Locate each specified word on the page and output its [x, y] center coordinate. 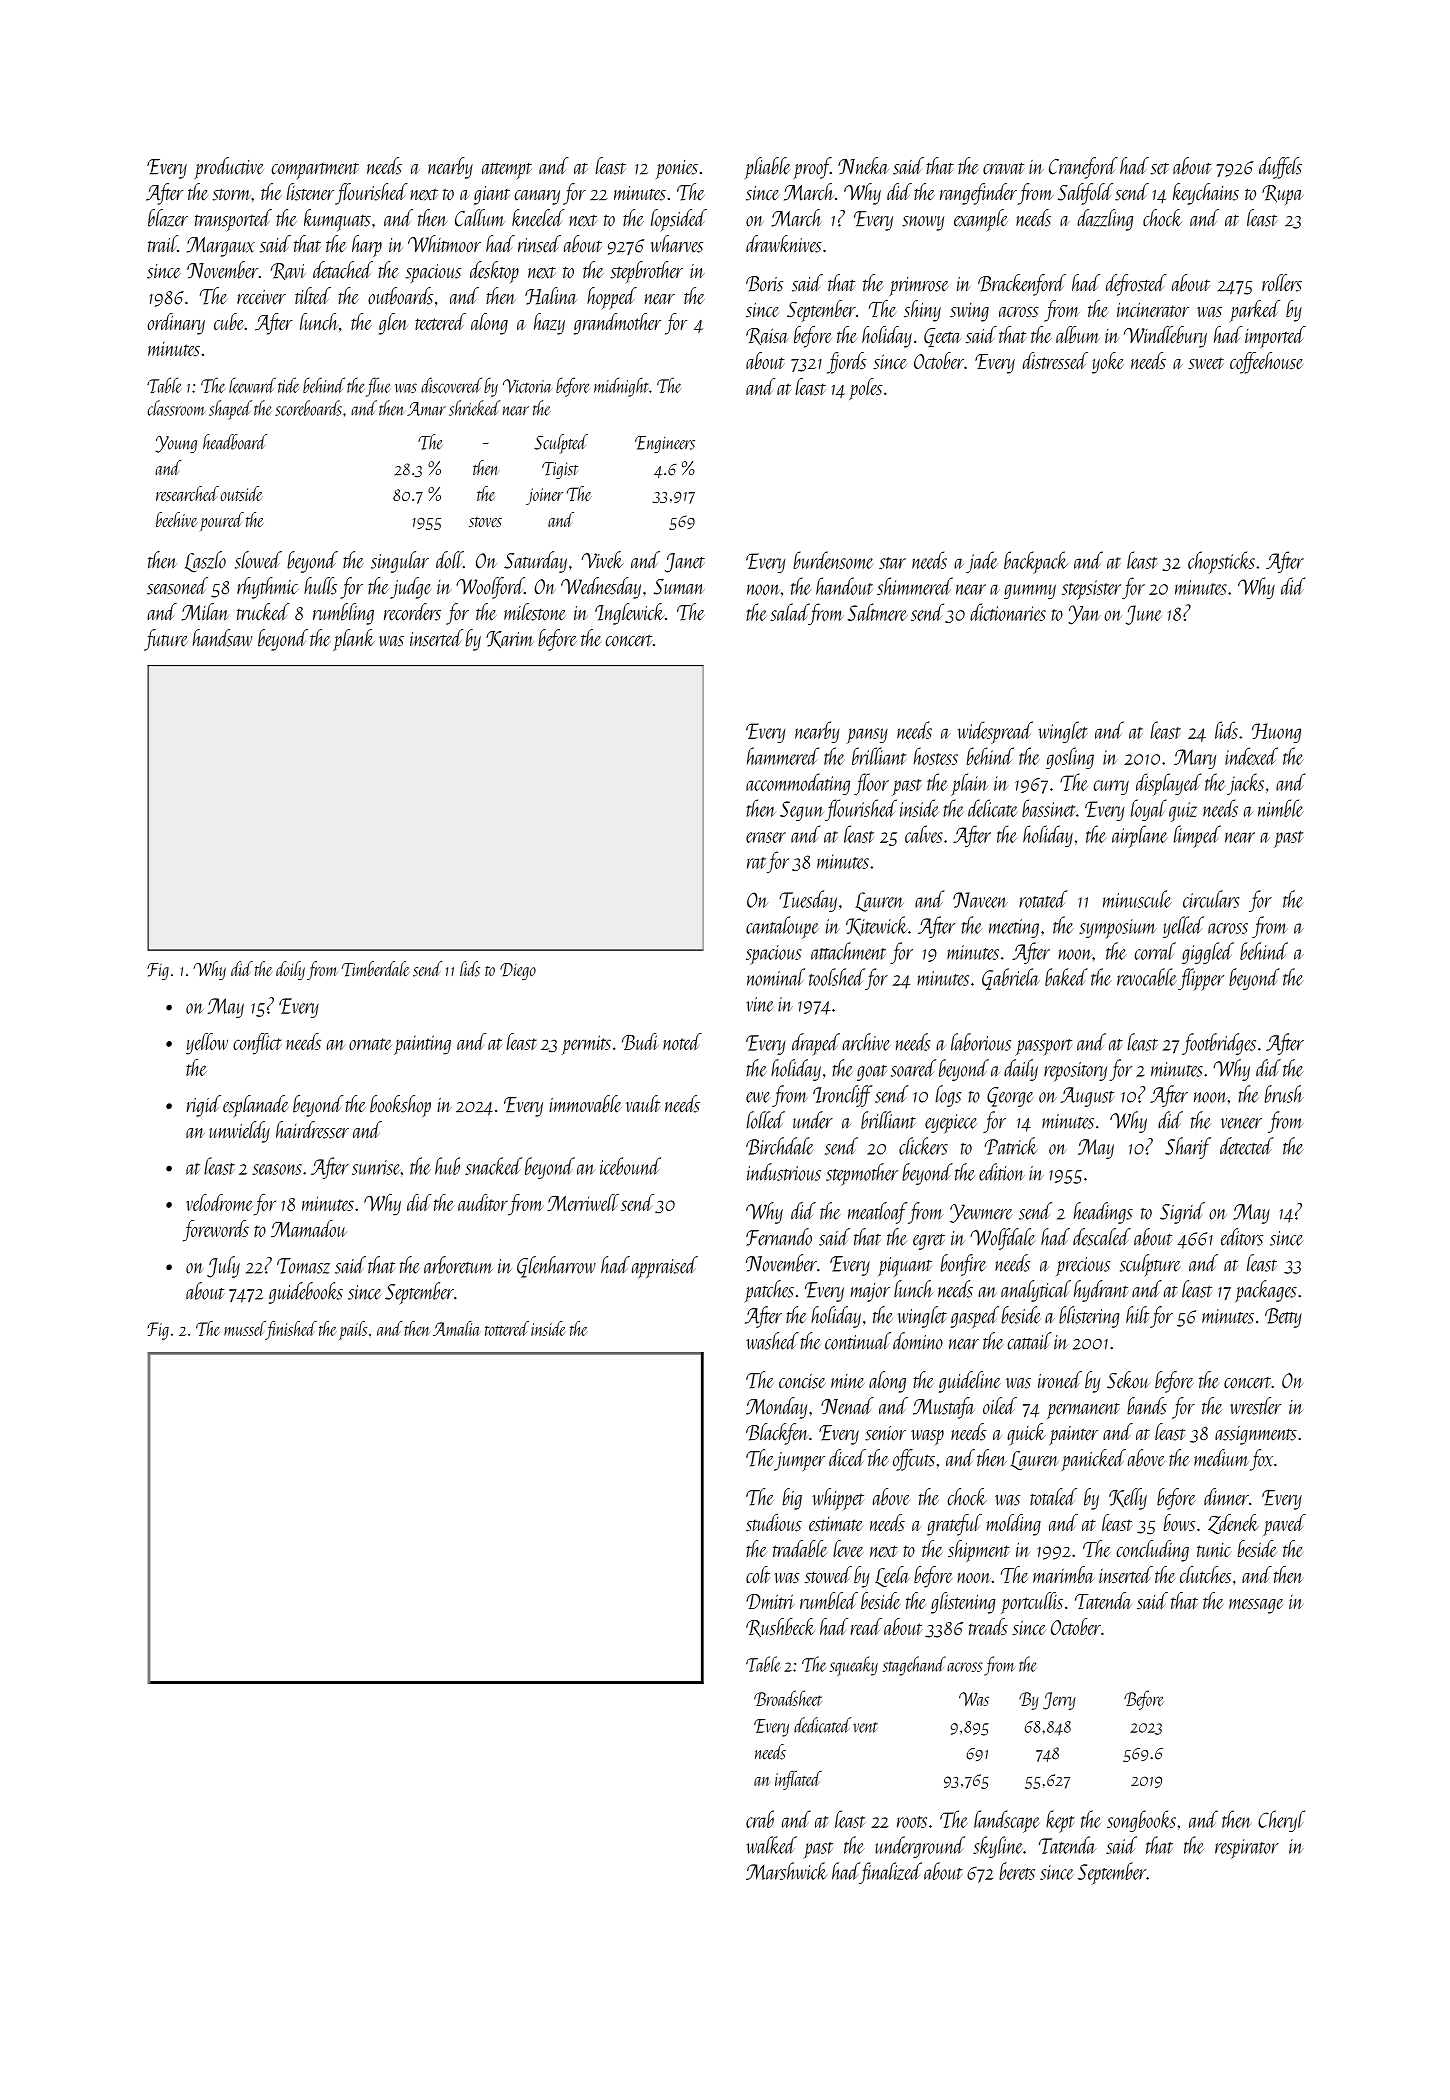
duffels [1280, 168]
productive [229, 168]
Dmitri [770, 1601]
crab [760, 1819]
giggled [1208, 953]
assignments [1256, 1435]
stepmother [862, 1174]
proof [812, 168]
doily [290, 970]
